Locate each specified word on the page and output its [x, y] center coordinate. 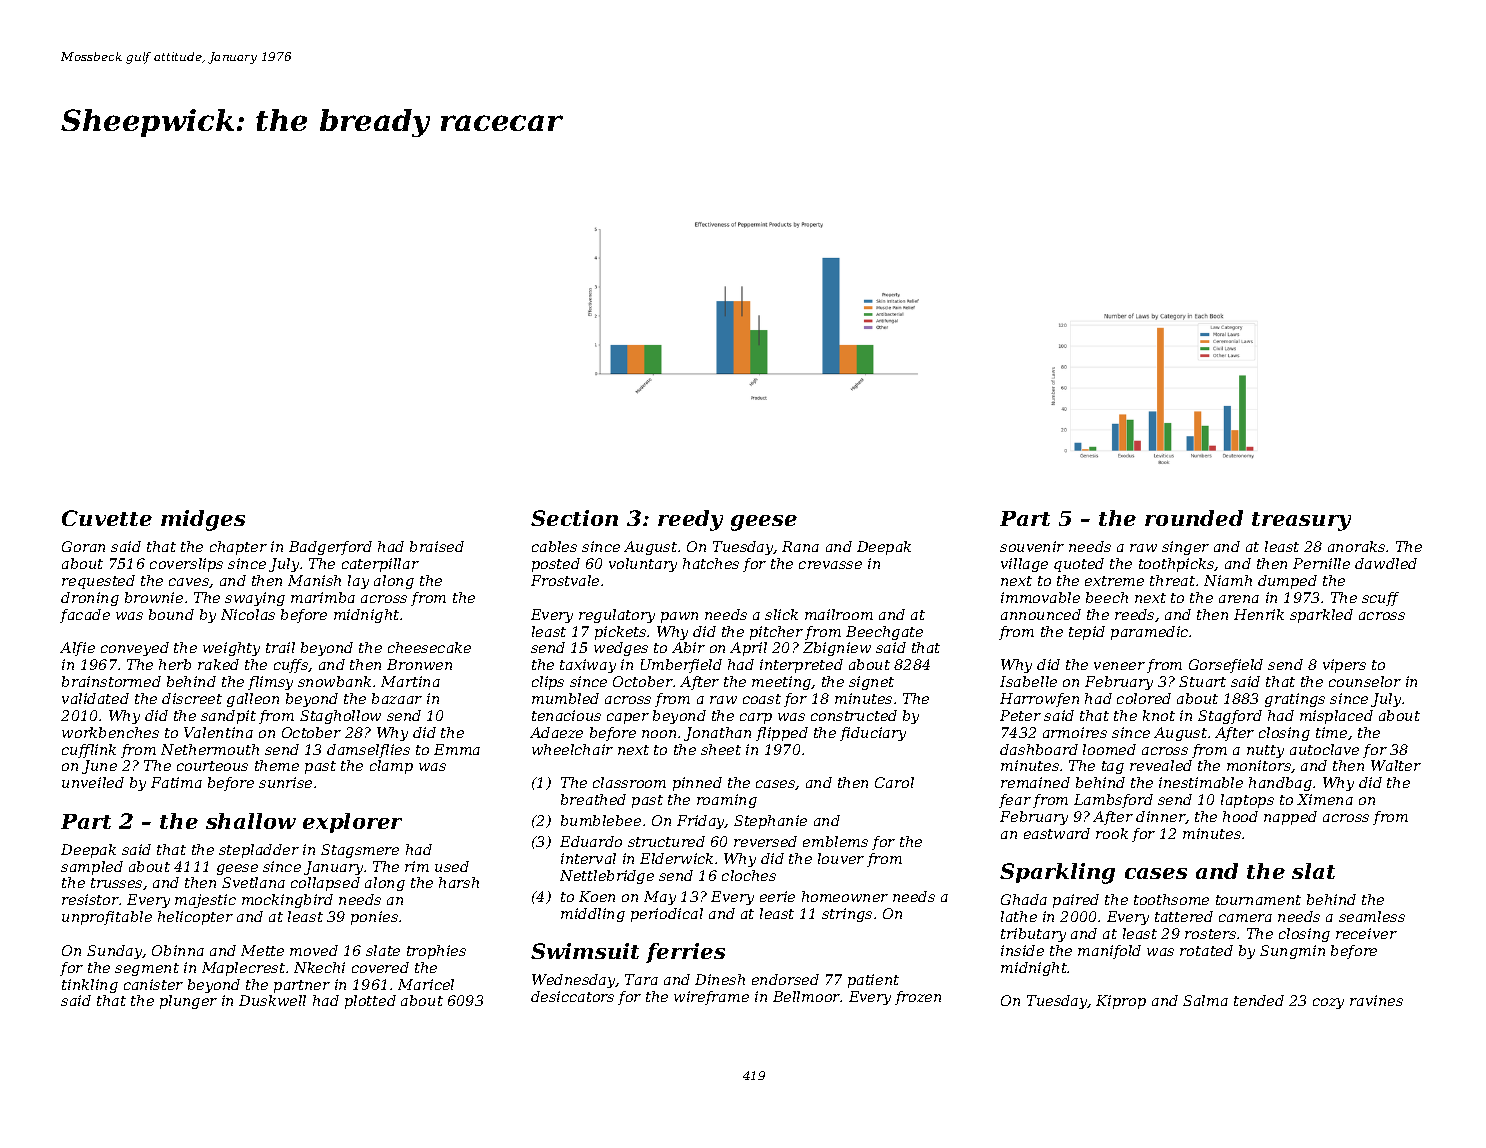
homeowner [845, 896]
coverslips [186, 565]
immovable [1040, 597]
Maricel [426, 984]
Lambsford [1113, 801]
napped [1290, 818]
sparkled [1321, 616]
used [452, 866]
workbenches [110, 732]
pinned [697, 784]
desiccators [572, 996]
